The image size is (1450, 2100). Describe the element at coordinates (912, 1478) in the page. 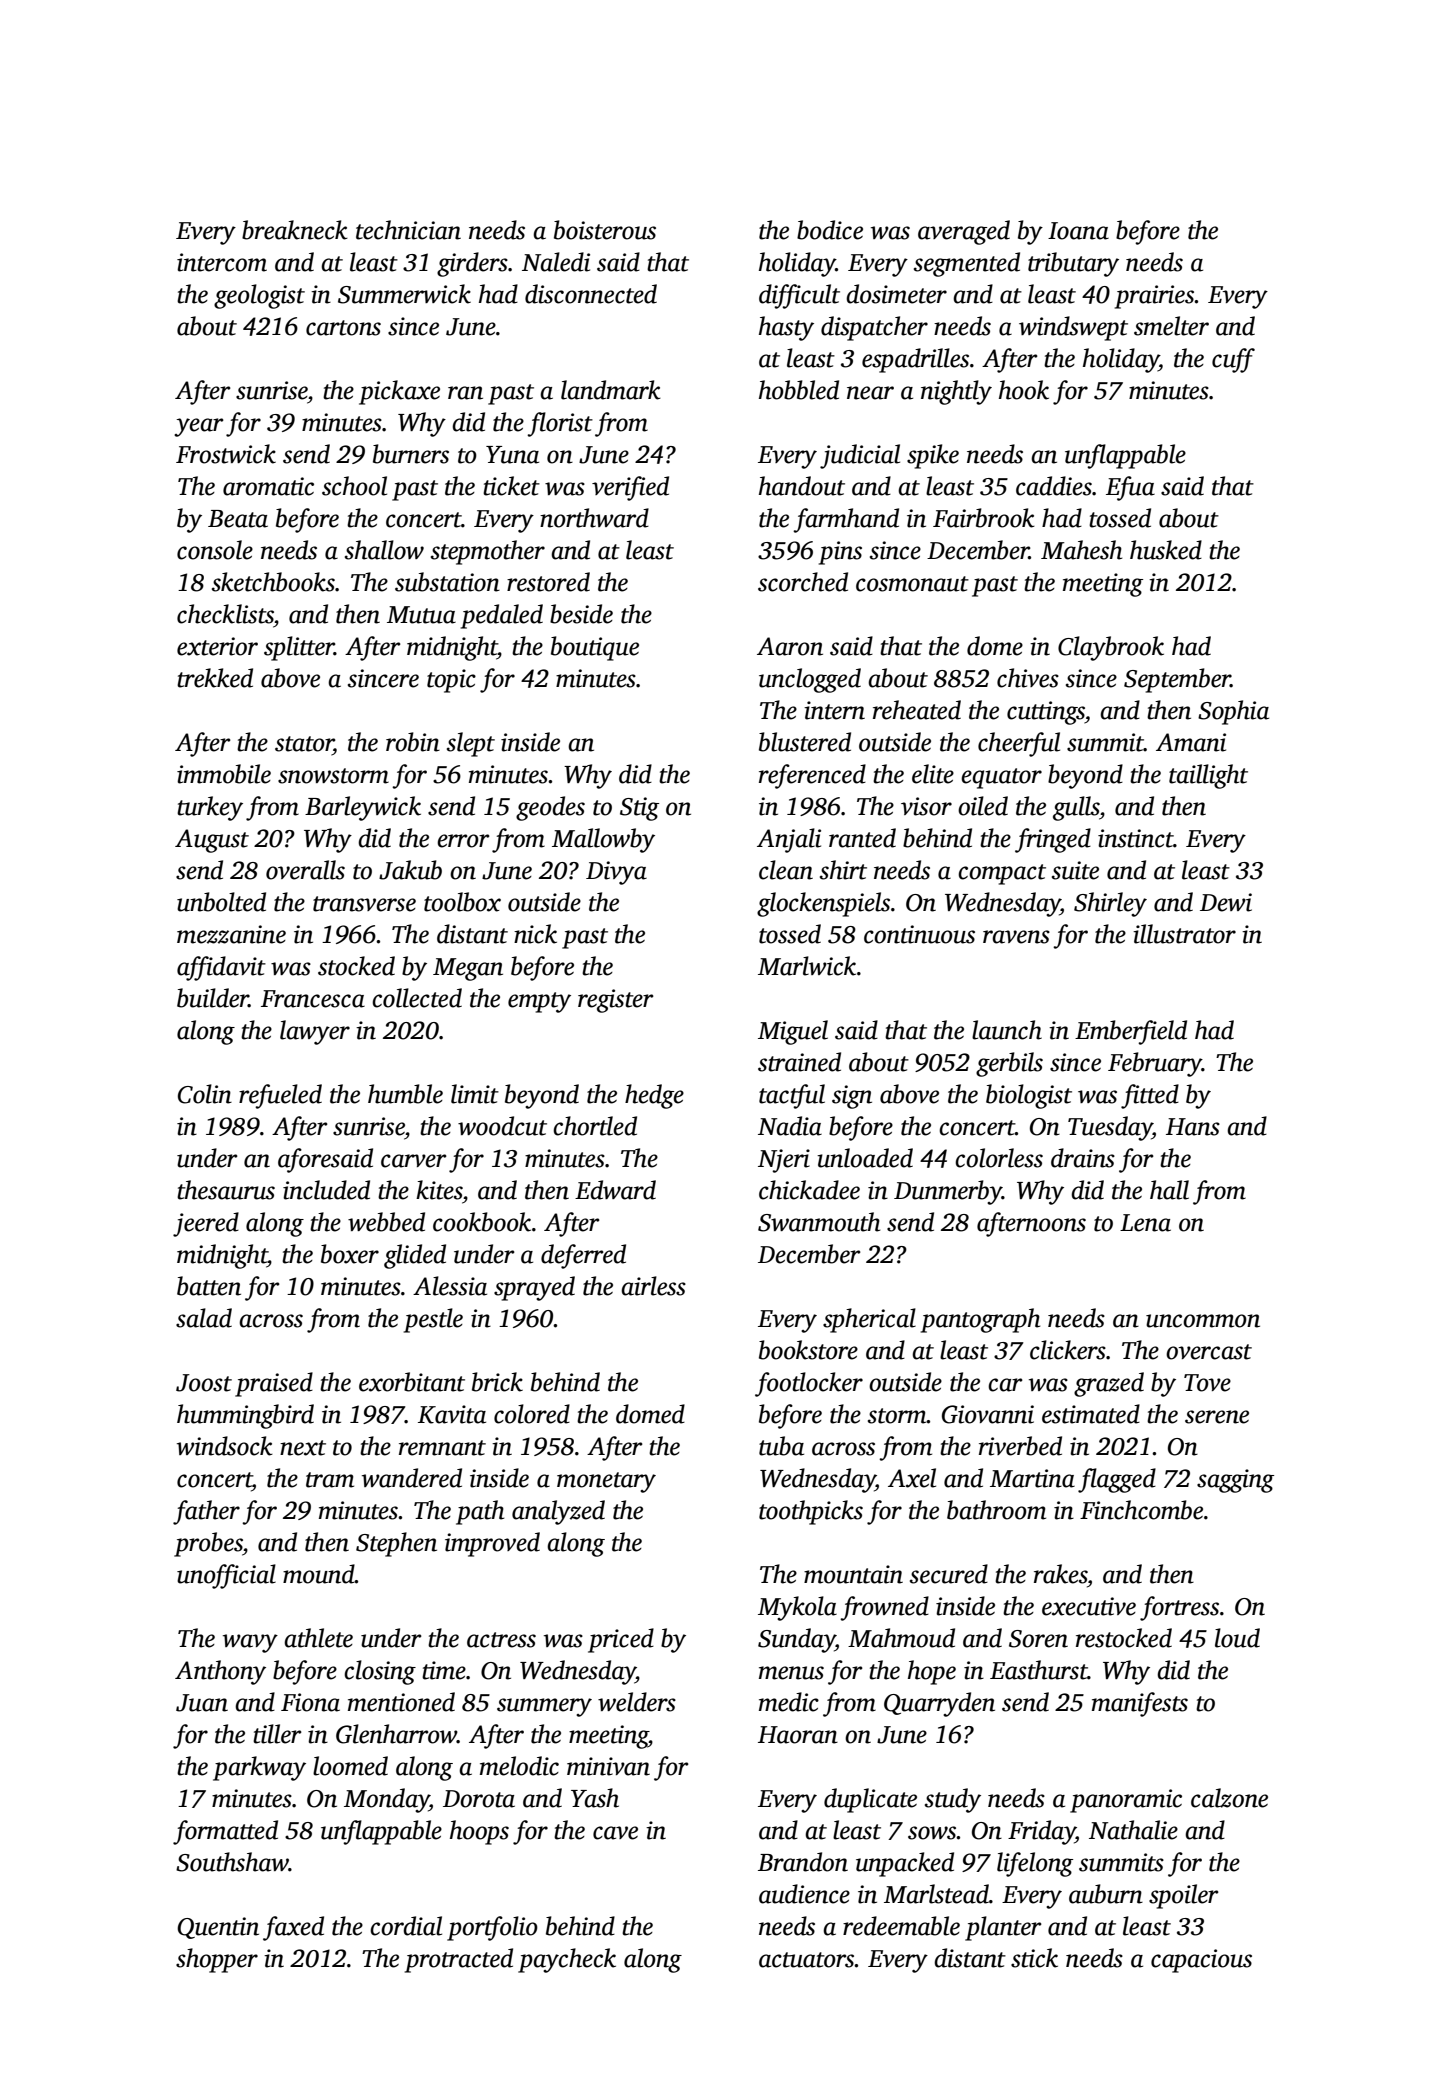

I see `Axel` at that location.
